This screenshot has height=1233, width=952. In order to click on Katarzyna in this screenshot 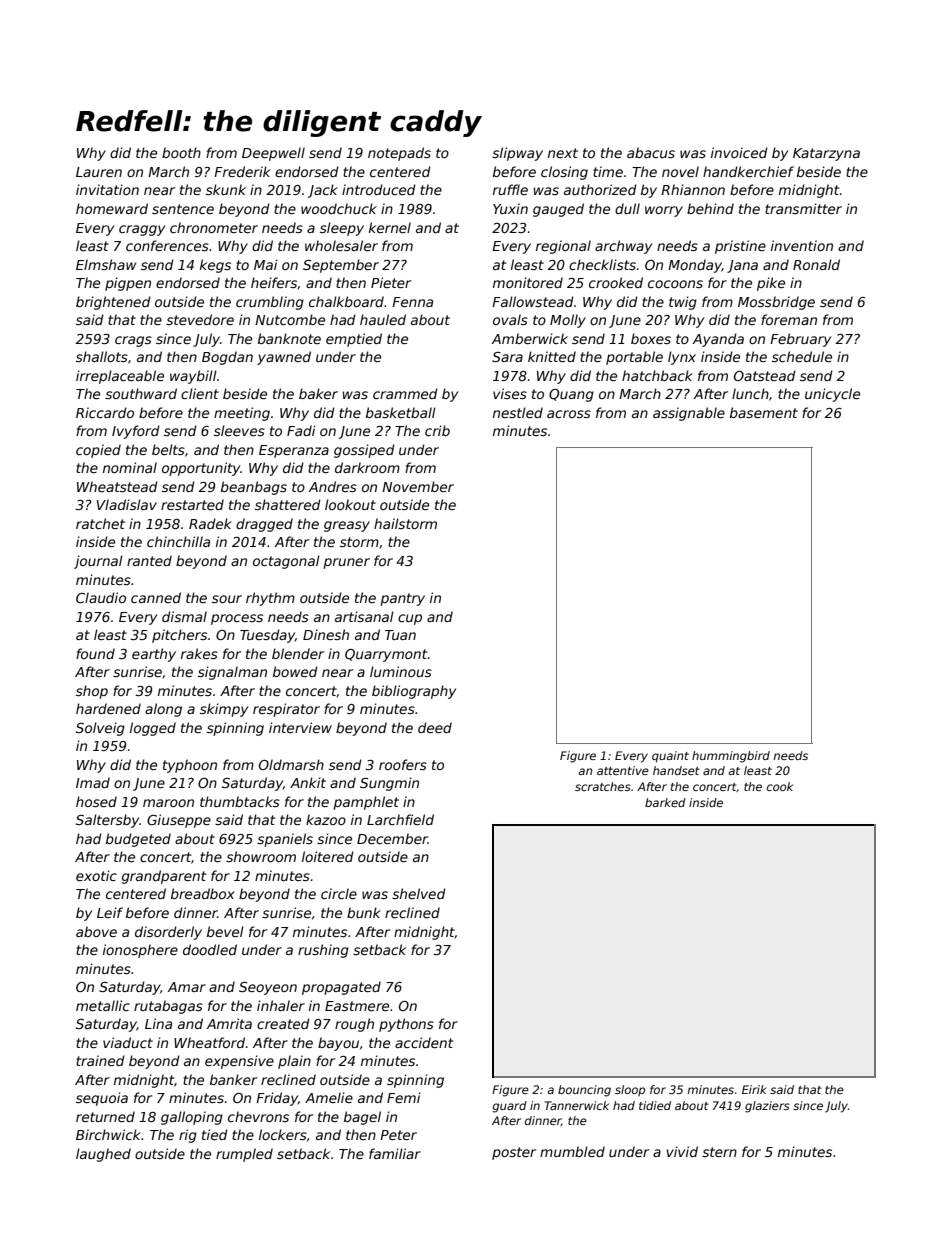, I will do `click(826, 154)`.
